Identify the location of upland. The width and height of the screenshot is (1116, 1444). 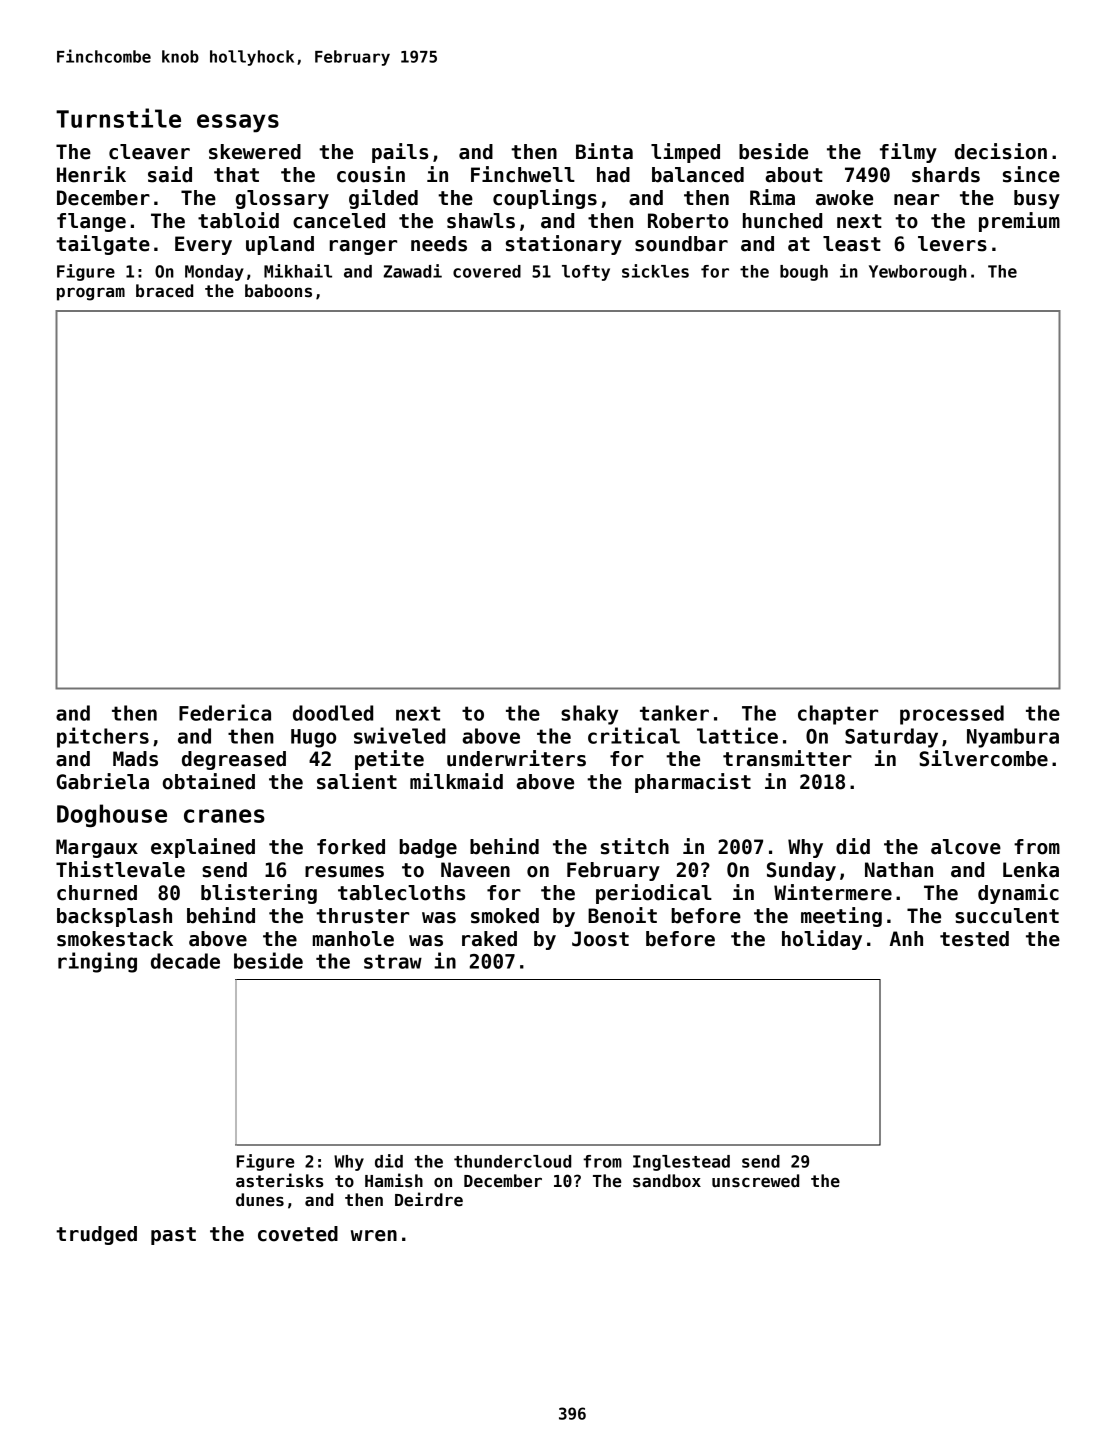
(280, 245).
